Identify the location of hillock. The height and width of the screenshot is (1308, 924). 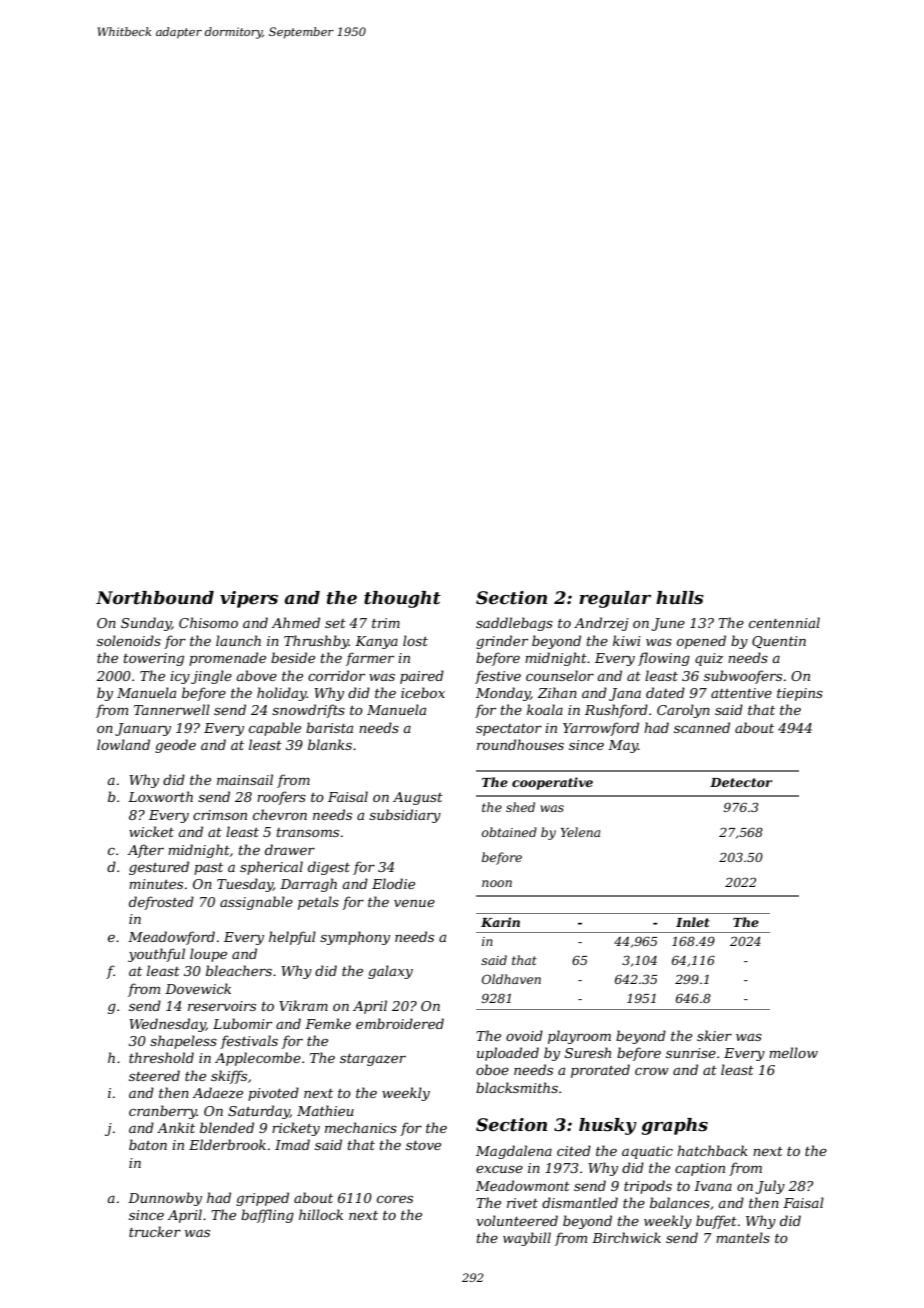
(321, 1214).
